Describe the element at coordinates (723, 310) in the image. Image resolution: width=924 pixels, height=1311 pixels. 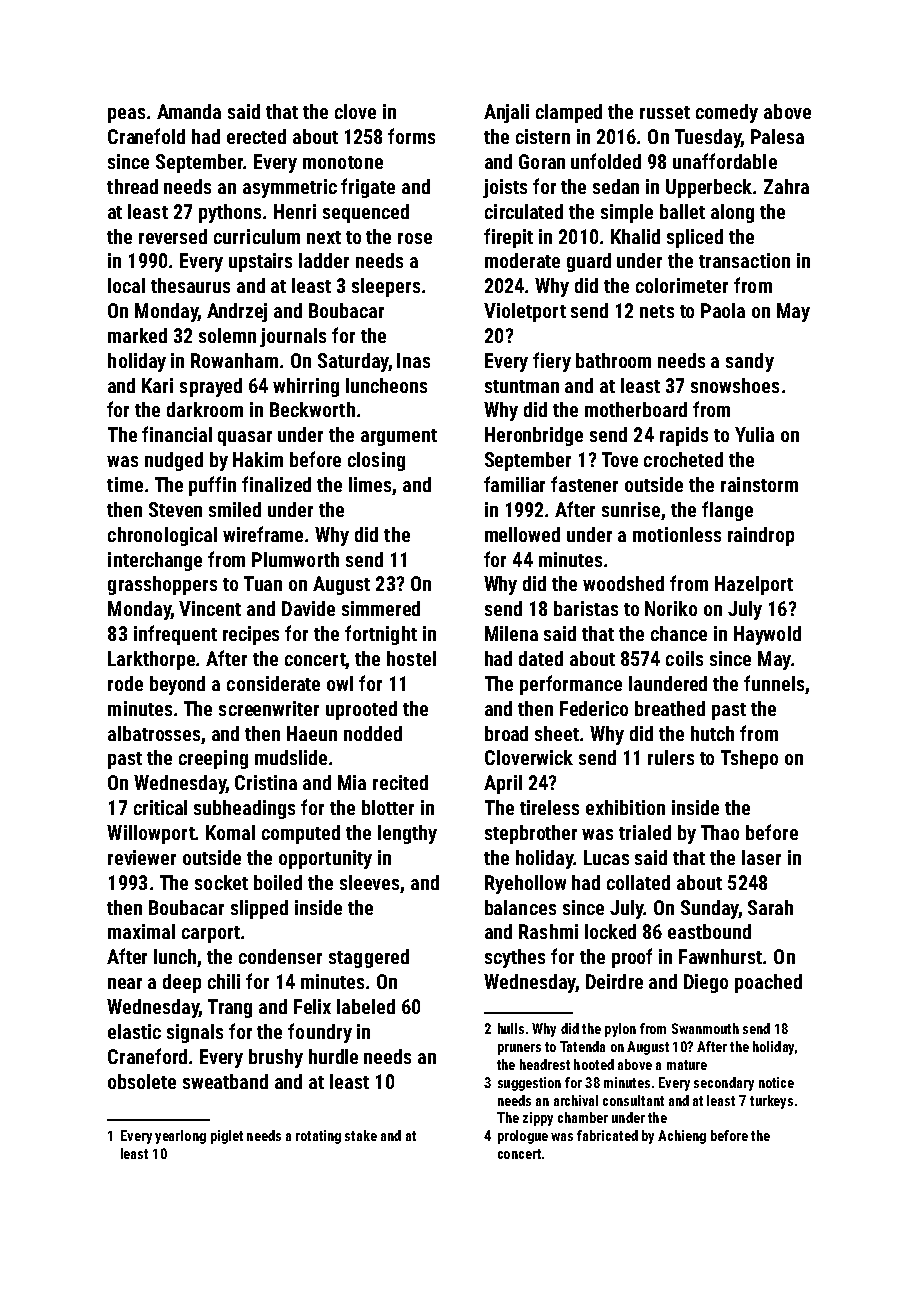
I see `Paola` at that location.
